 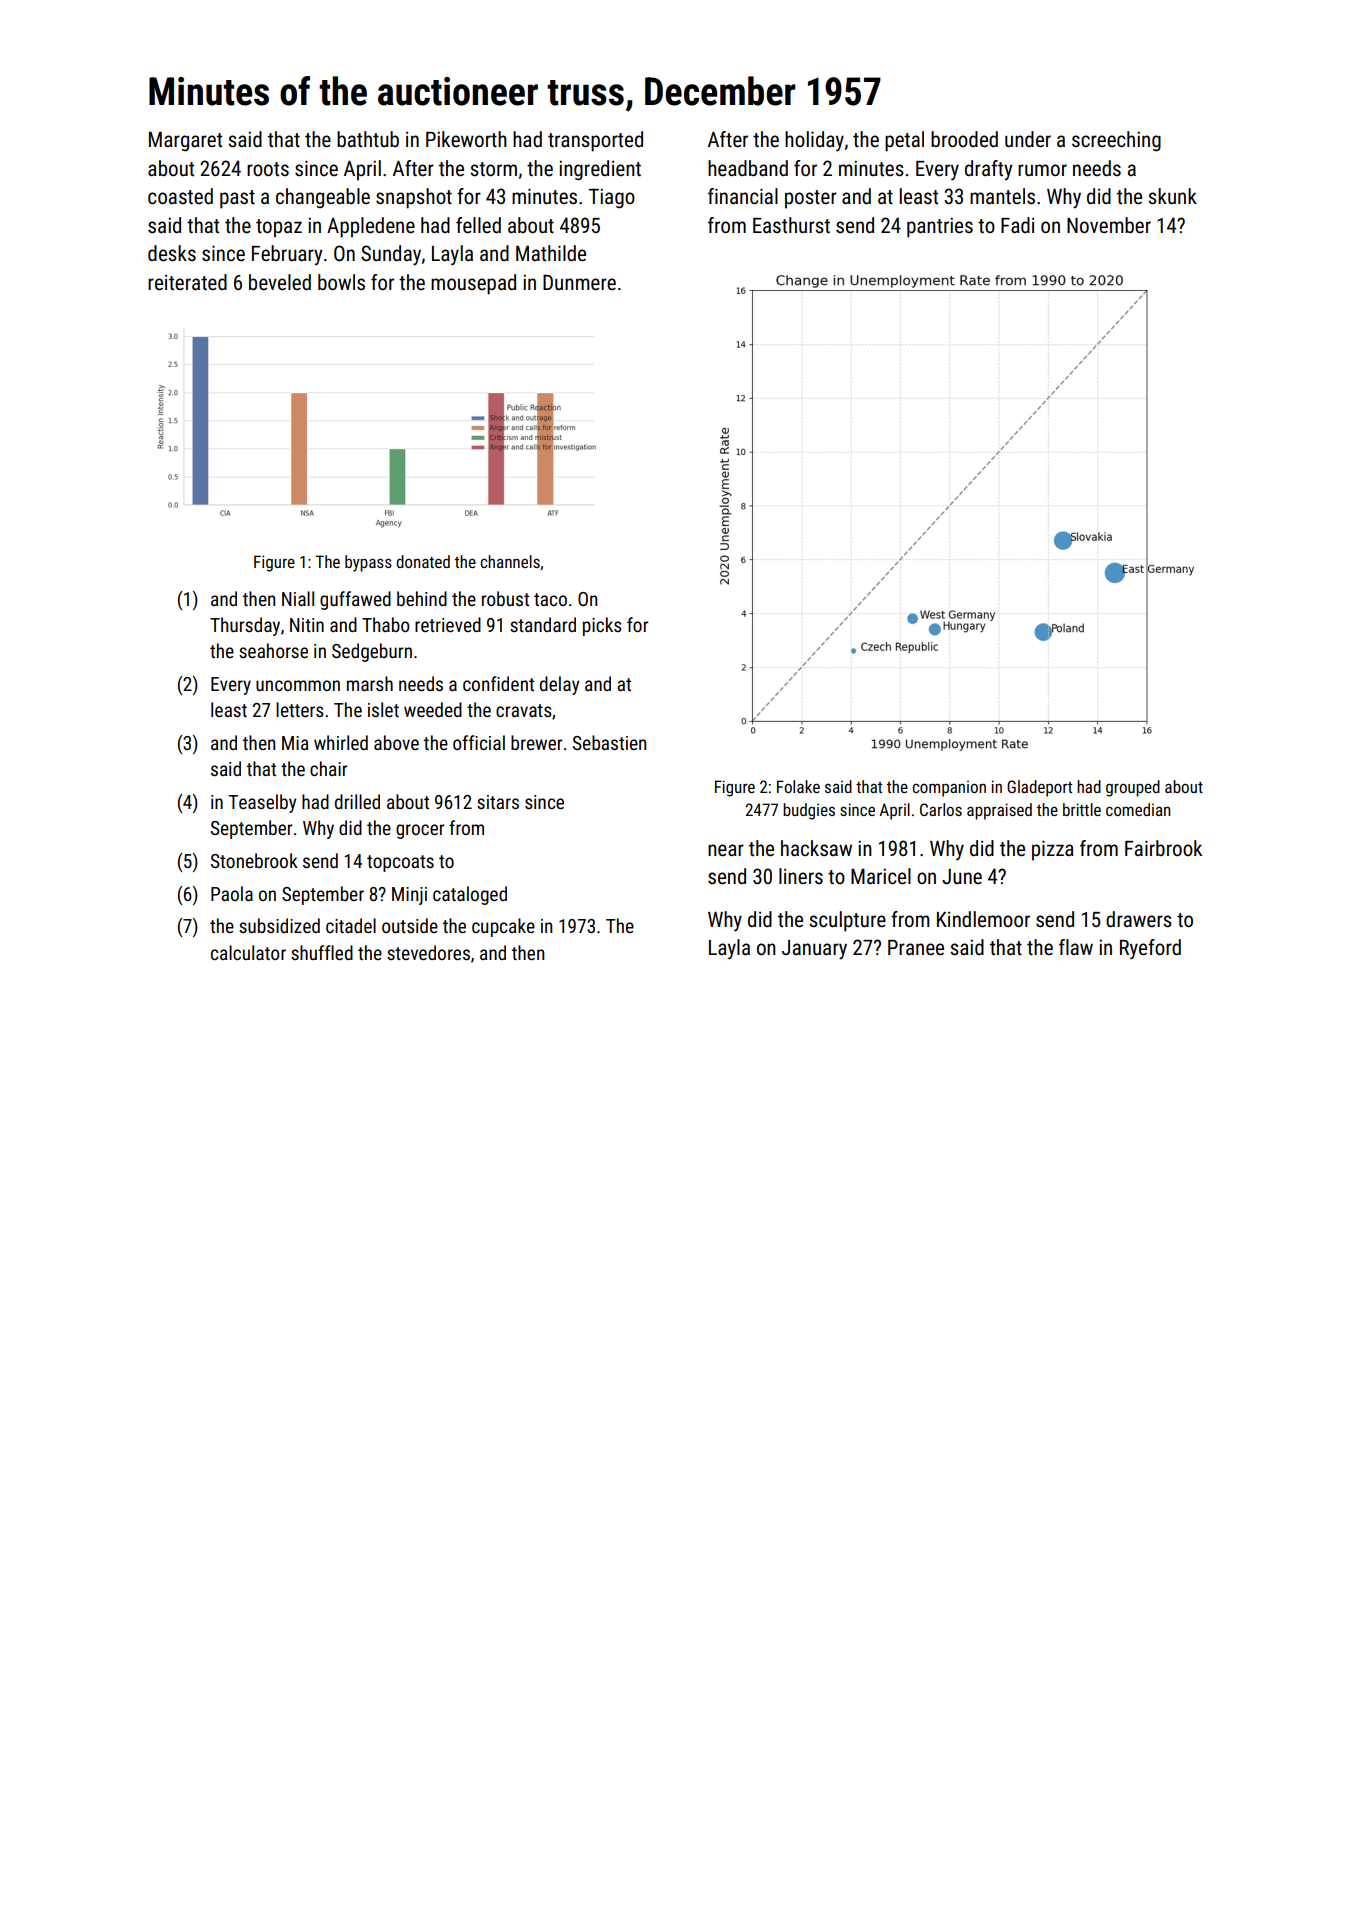 What do you see at coordinates (428, 952) in the page?
I see `stevedores` at bounding box center [428, 952].
